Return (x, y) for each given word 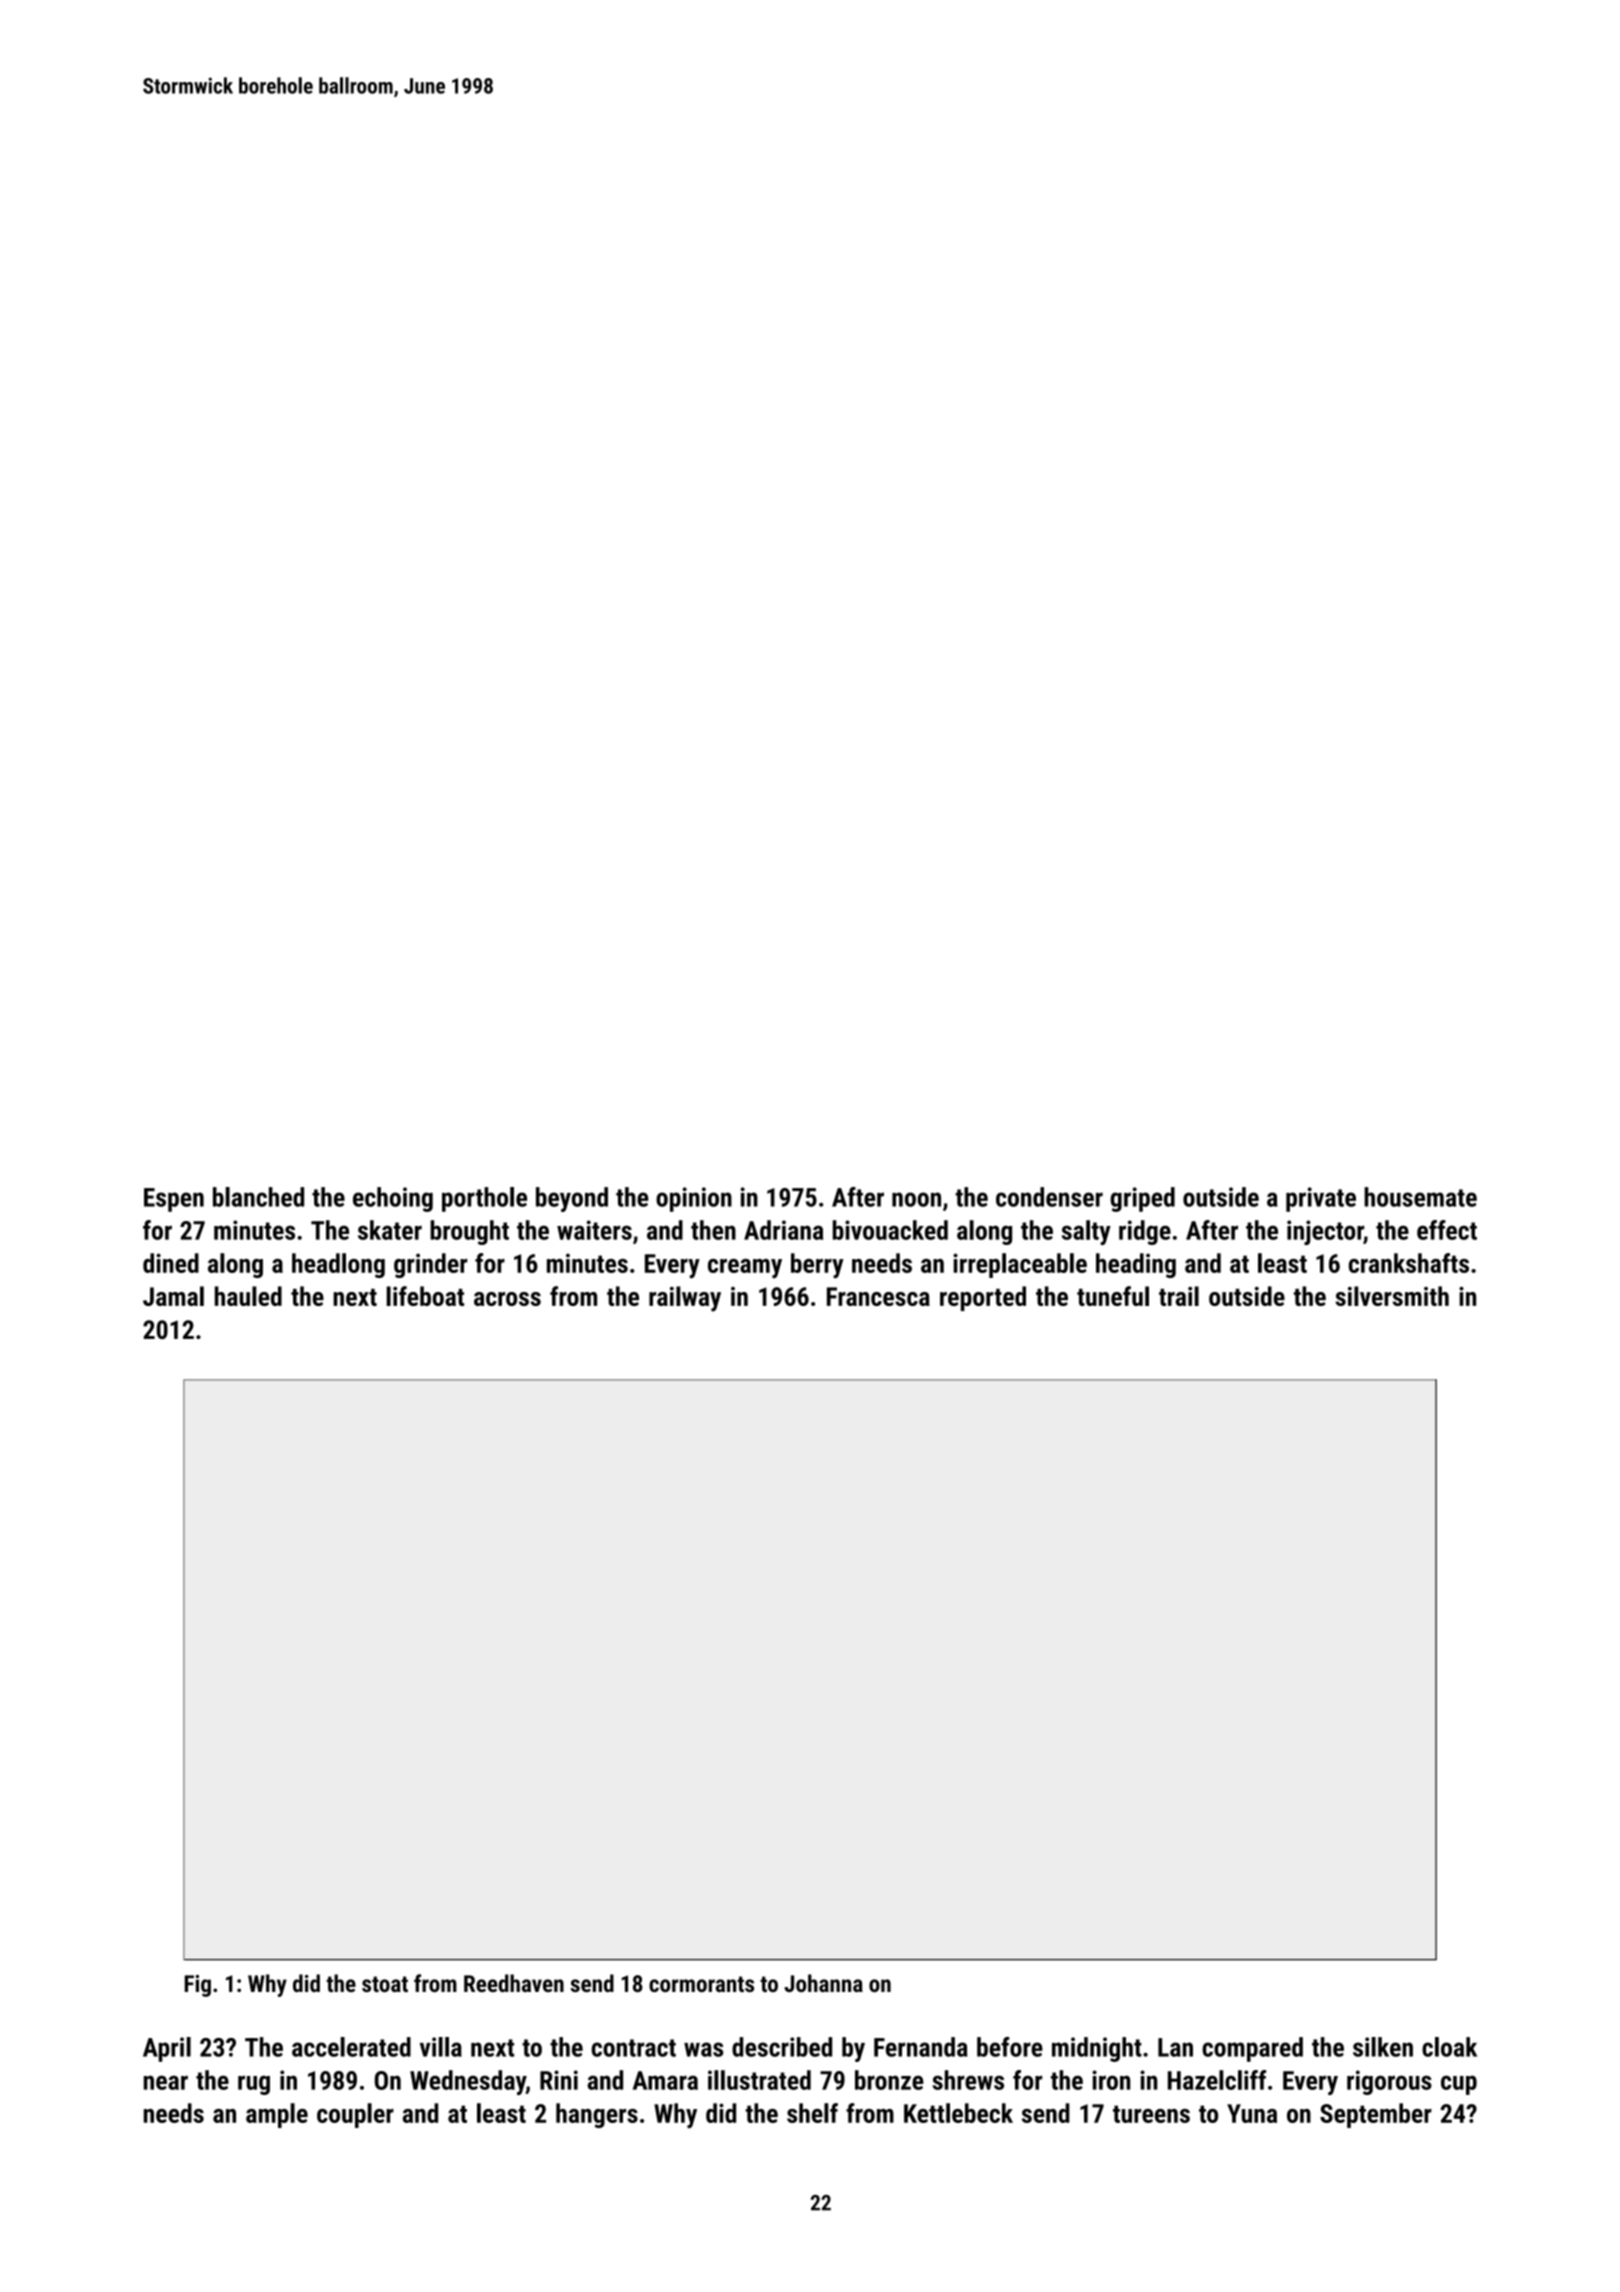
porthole (484, 1199)
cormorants (701, 1984)
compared (1252, 2049)
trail (1179, 1296)
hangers (597, 2115)
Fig (198, 1986)
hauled (248, 1296)
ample (277, 2115)
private (1321, 1199)
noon (916, 1199)
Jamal (173, 1296)
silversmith (1392, 1296)
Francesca (878, 1296)
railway (685, 1299)
